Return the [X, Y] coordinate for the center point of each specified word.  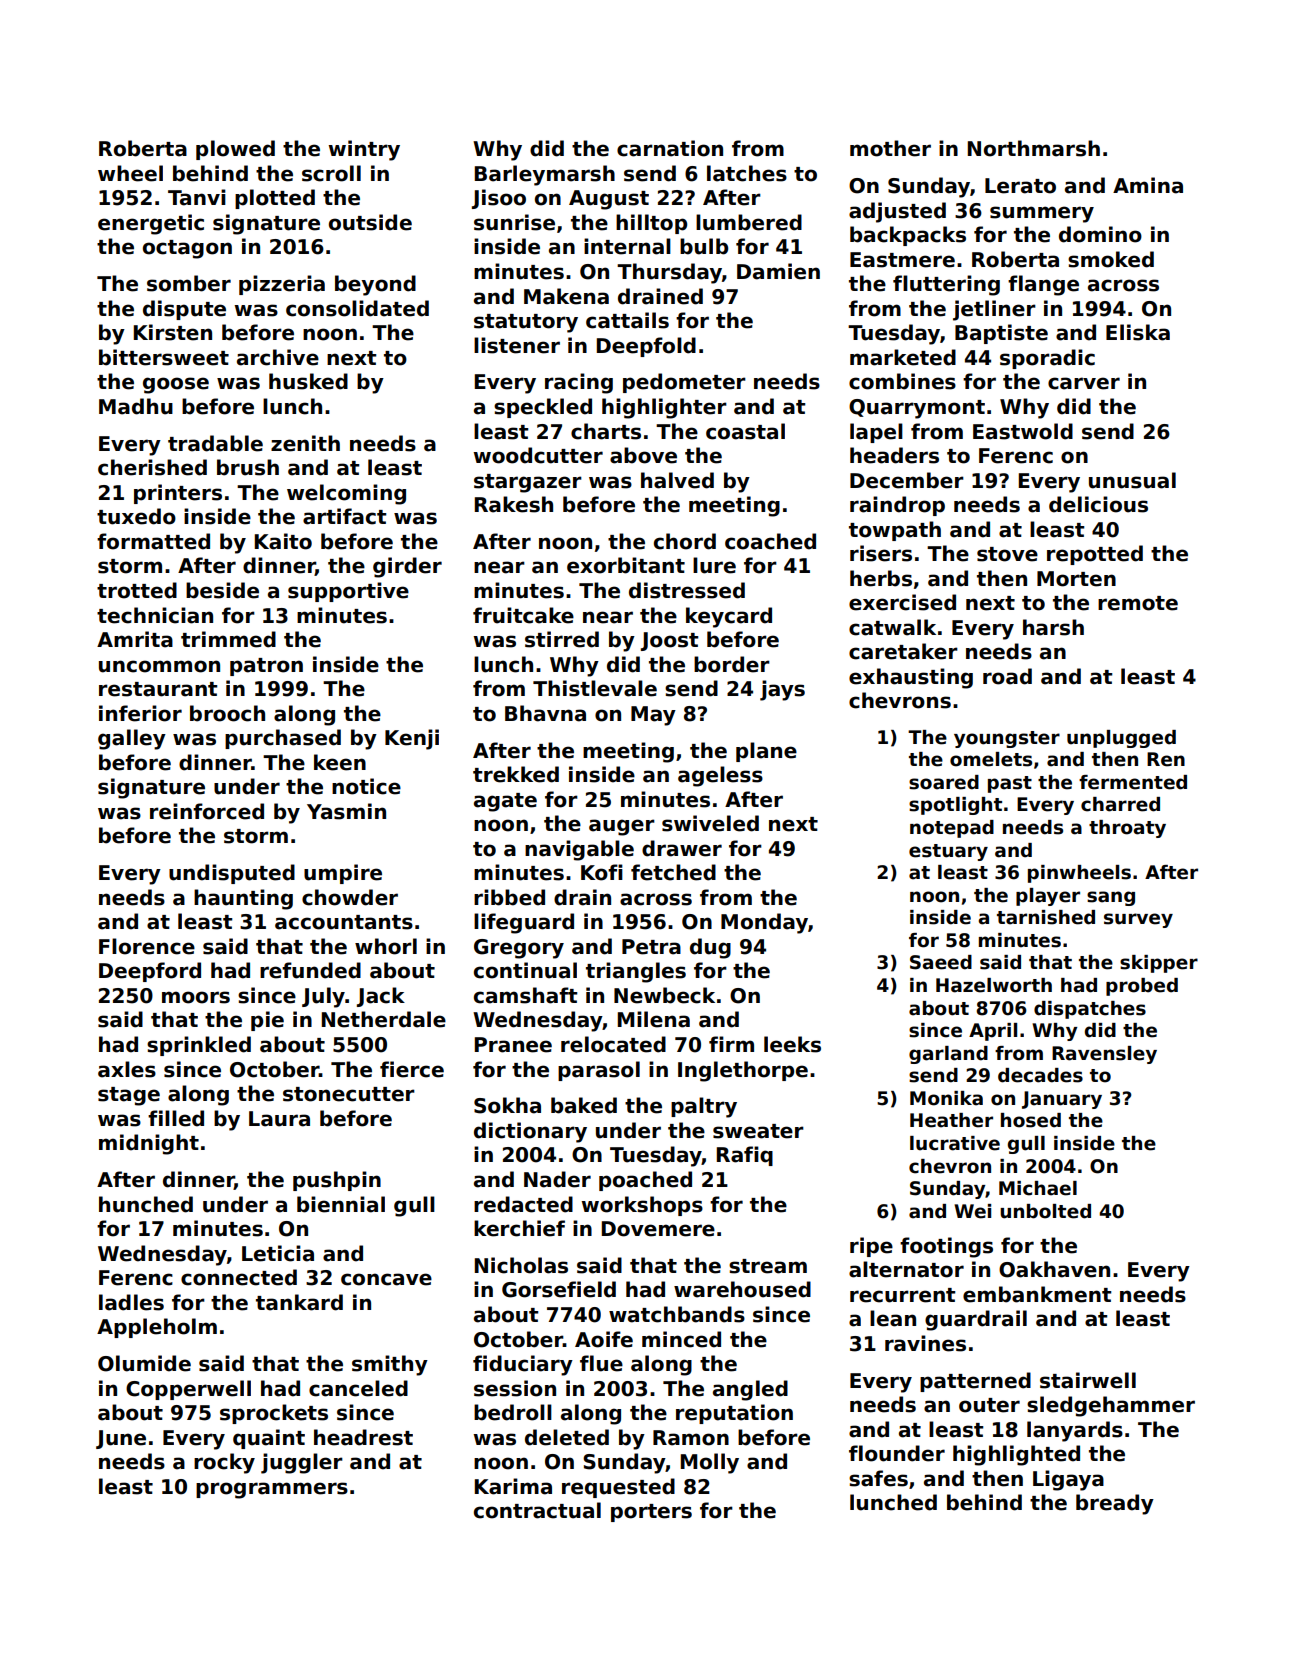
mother [890, 148]
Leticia [278, 1253]
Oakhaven [1054, 1269]
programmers [272, 1490]
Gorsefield [559, 1289]
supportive [348, 592]
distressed [687, 590]
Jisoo [499, 199]
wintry [364, 150]
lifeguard [524, 923]
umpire [343, 874]
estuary [948, 852]
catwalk [892, 627]
